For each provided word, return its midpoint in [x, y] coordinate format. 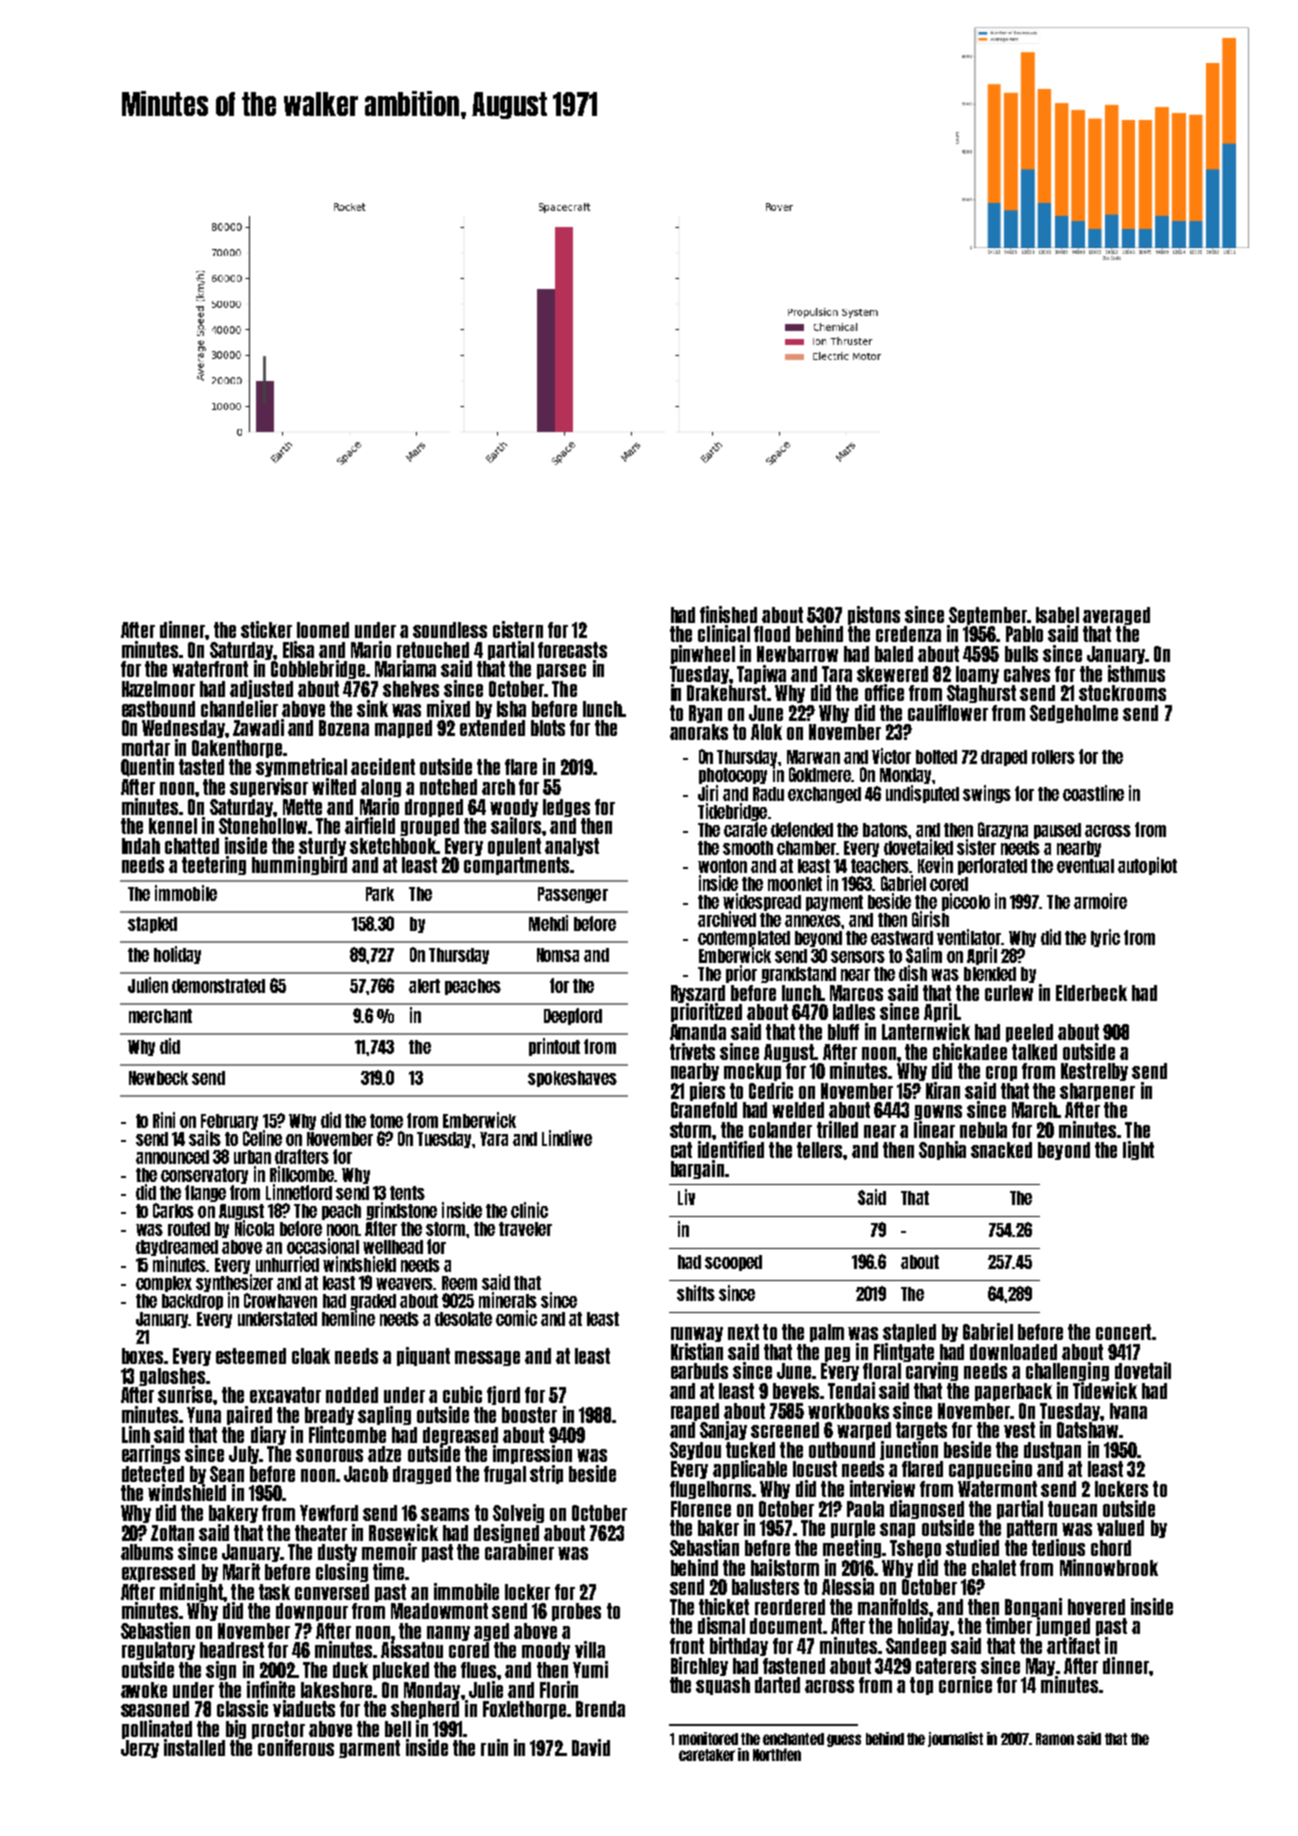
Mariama [405, 668]
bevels [796, 1391]
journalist [955, 1739]
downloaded [1013, 1352]
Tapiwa [761, 674]
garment [369, 1749]
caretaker [707, 1755]
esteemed [251, 1356]
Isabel [1057, 615]
